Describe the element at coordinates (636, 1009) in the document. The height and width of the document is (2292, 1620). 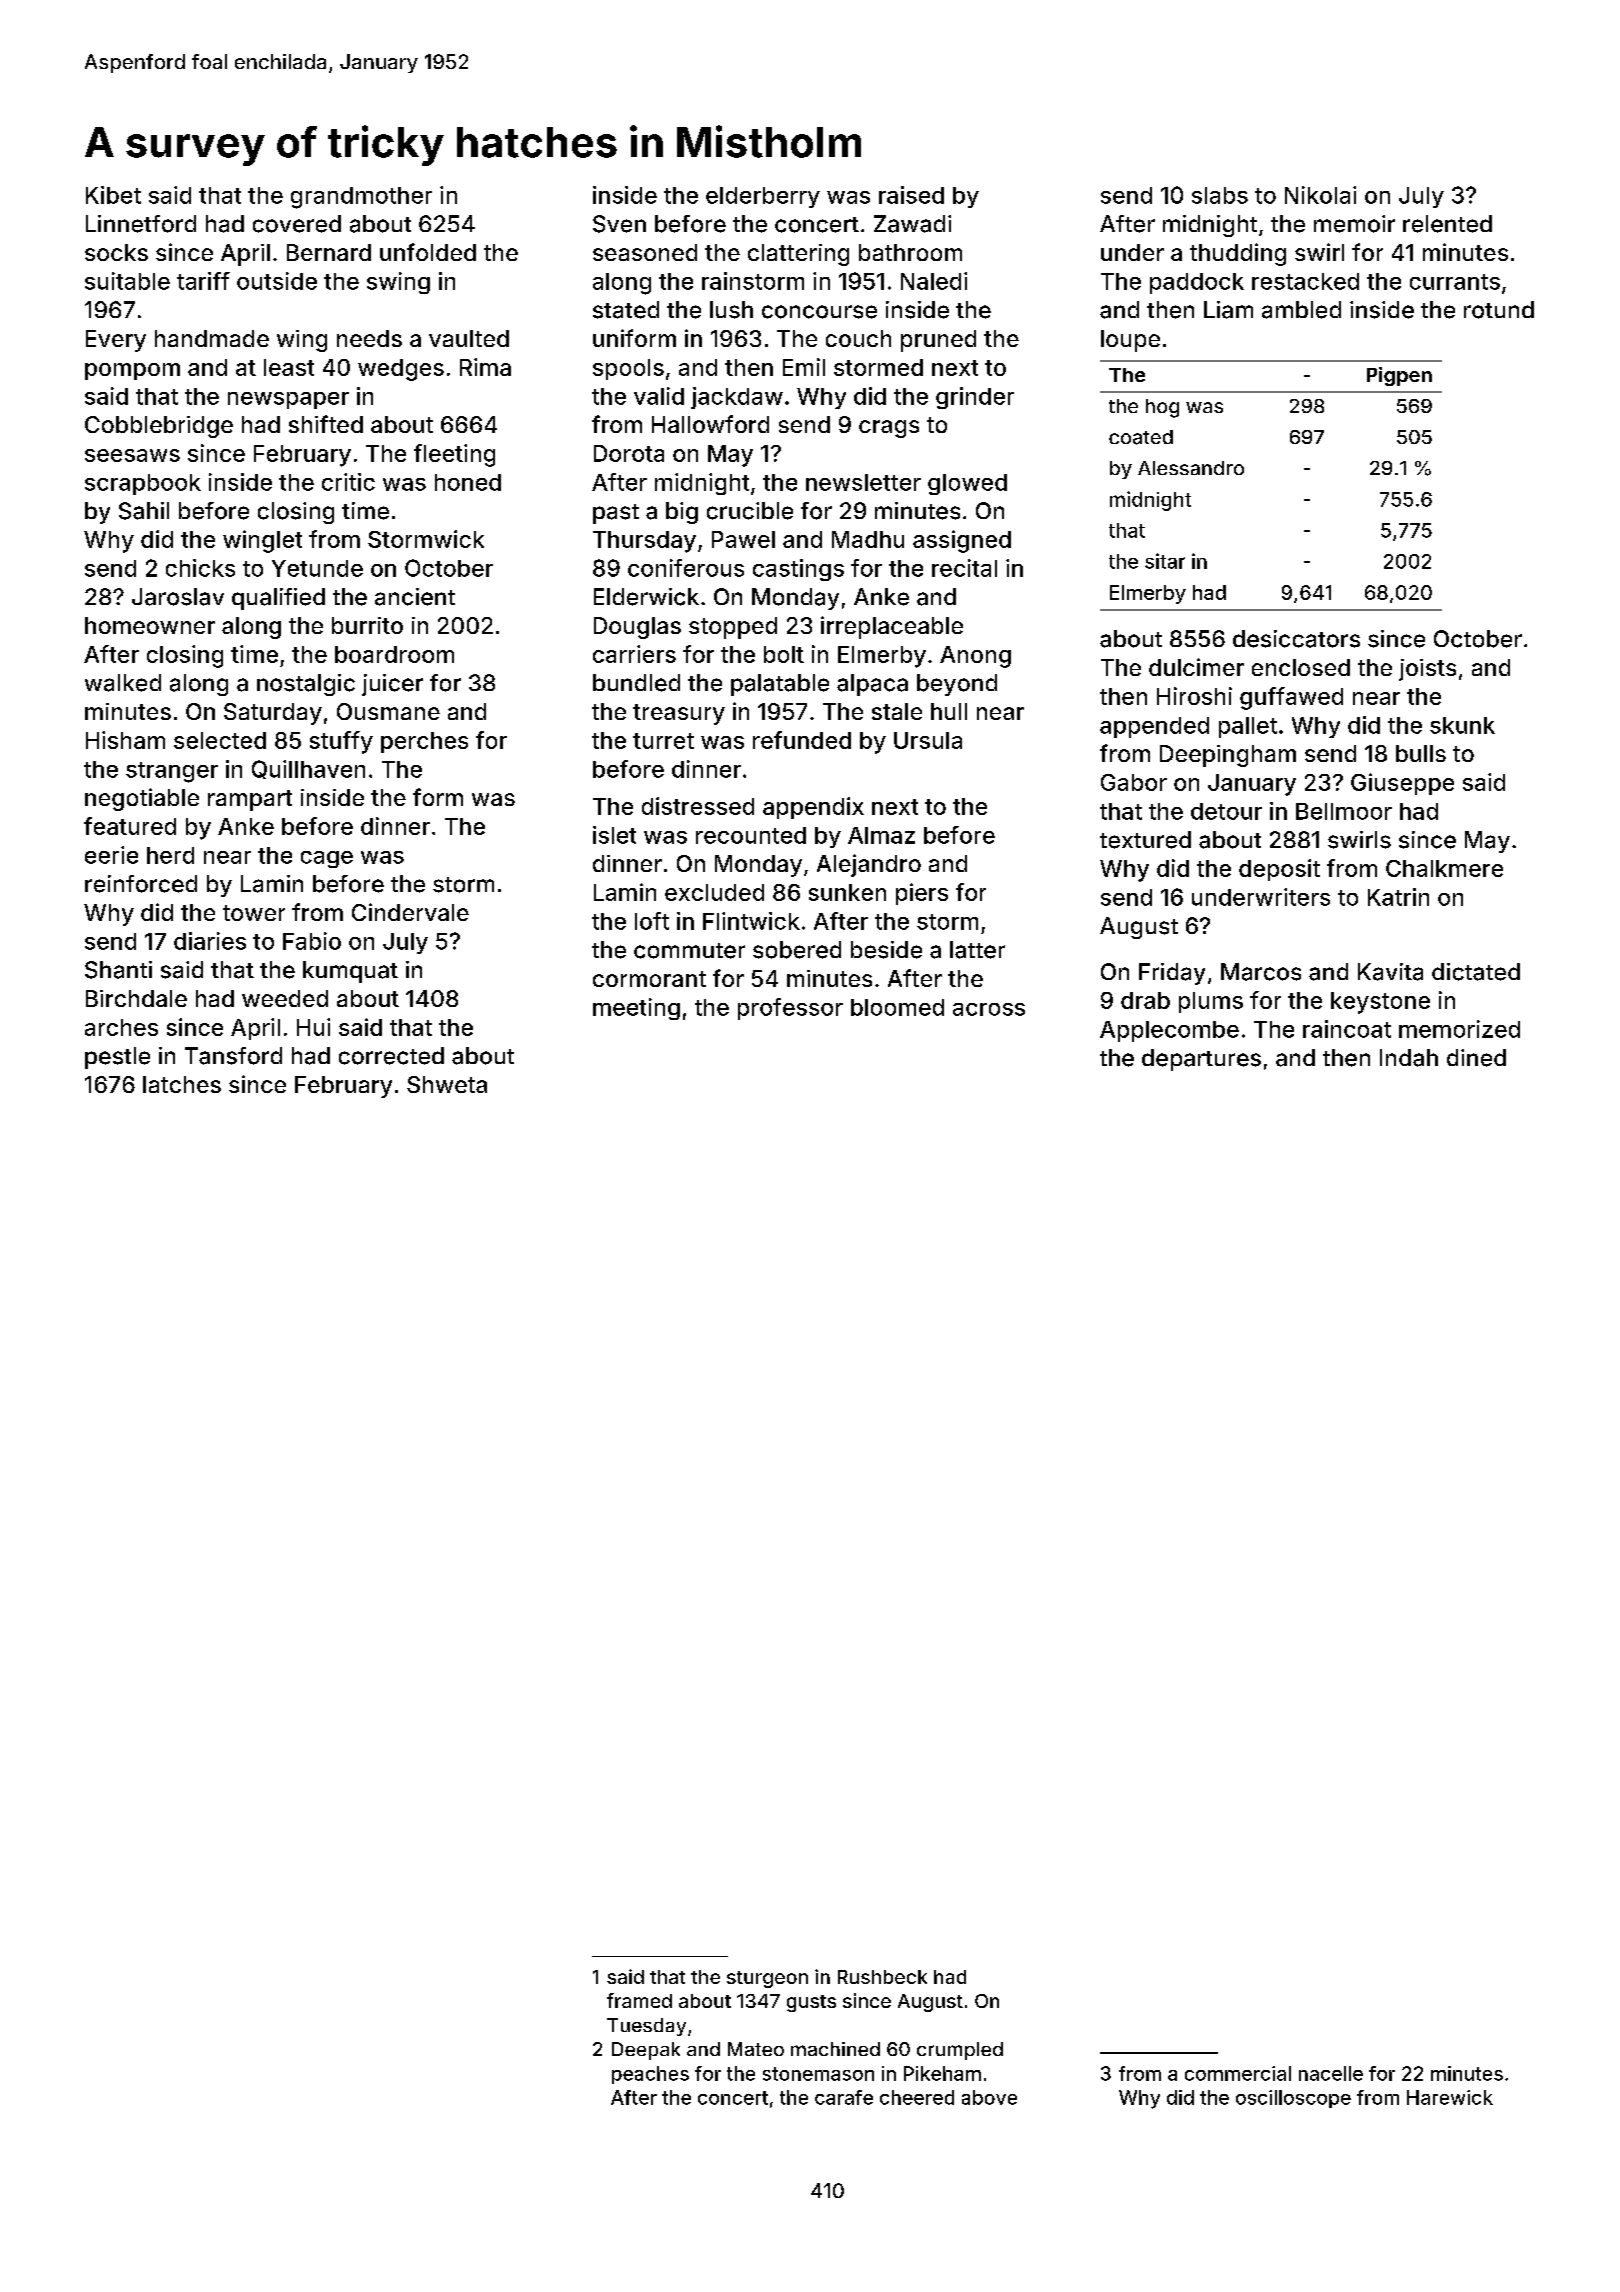
I see `meeting` at that location.
